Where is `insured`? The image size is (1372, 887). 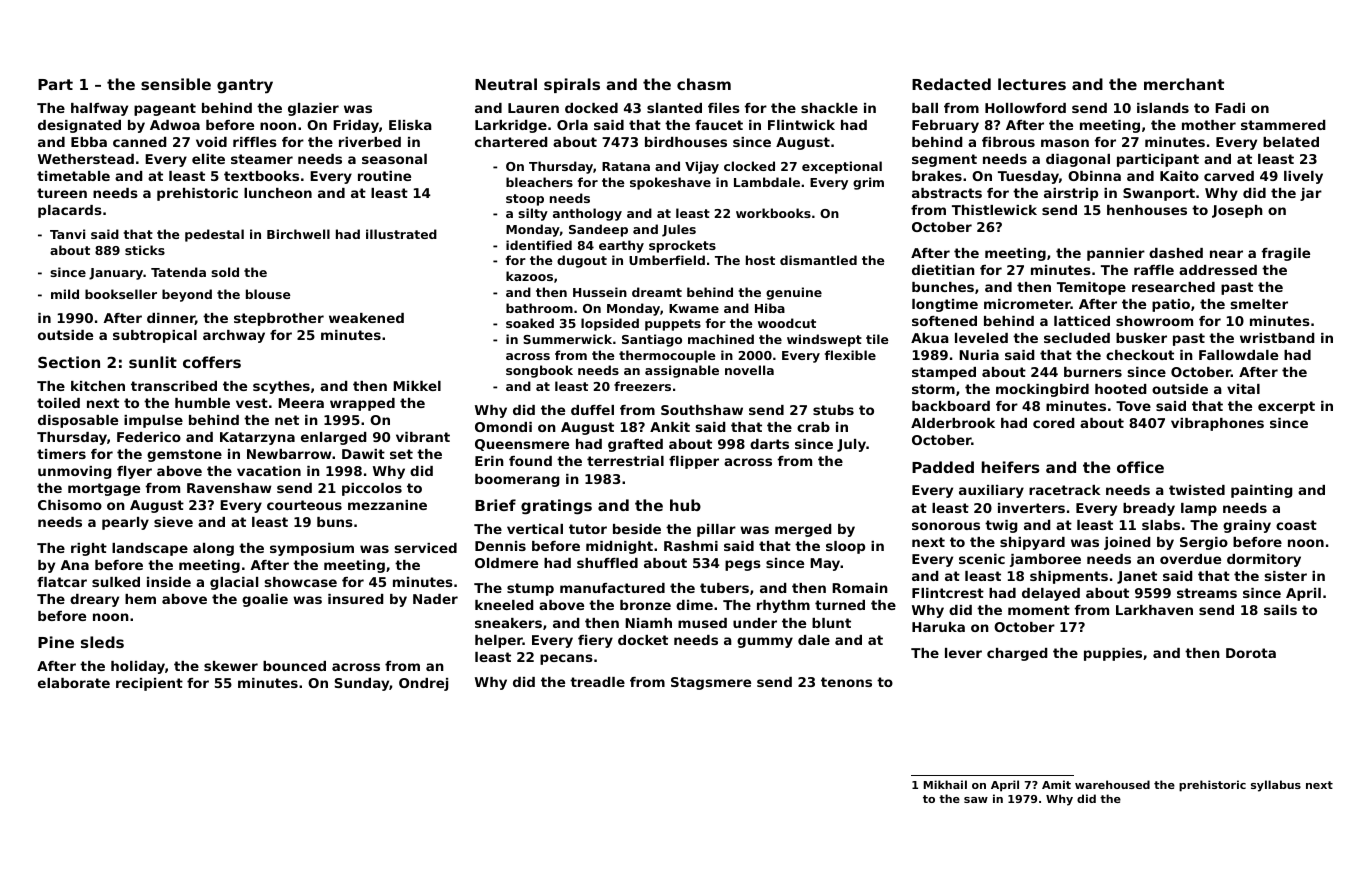 insured is located at coordinates (356, 599).
